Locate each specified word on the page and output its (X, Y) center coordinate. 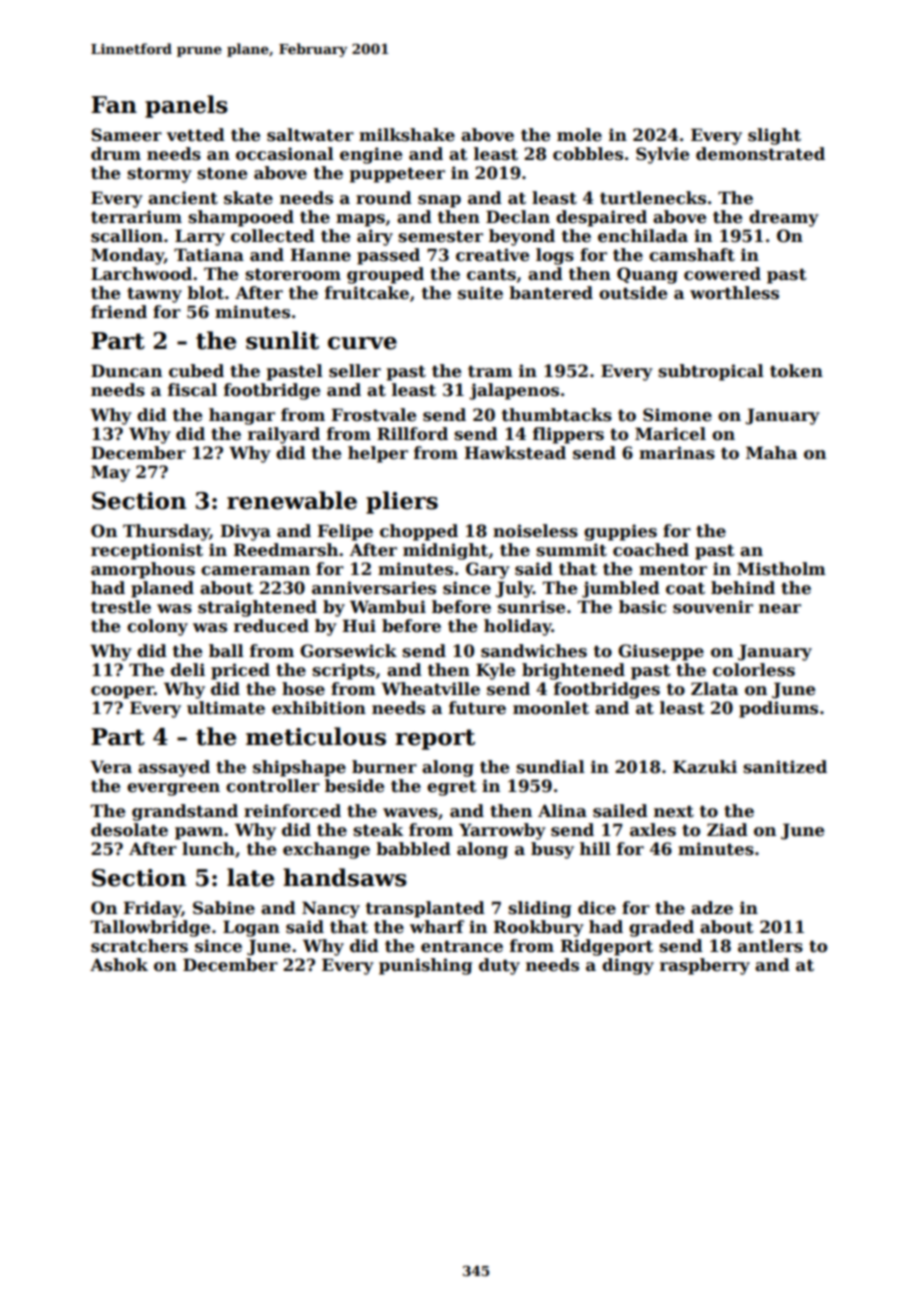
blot (205, 293)
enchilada (643, 236)
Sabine (224, 908)
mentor (673, 569)
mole (579, 135)
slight (774, 136)
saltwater (310, 135)
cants (491, 274)
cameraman (255, 571)
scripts (343, 671)
